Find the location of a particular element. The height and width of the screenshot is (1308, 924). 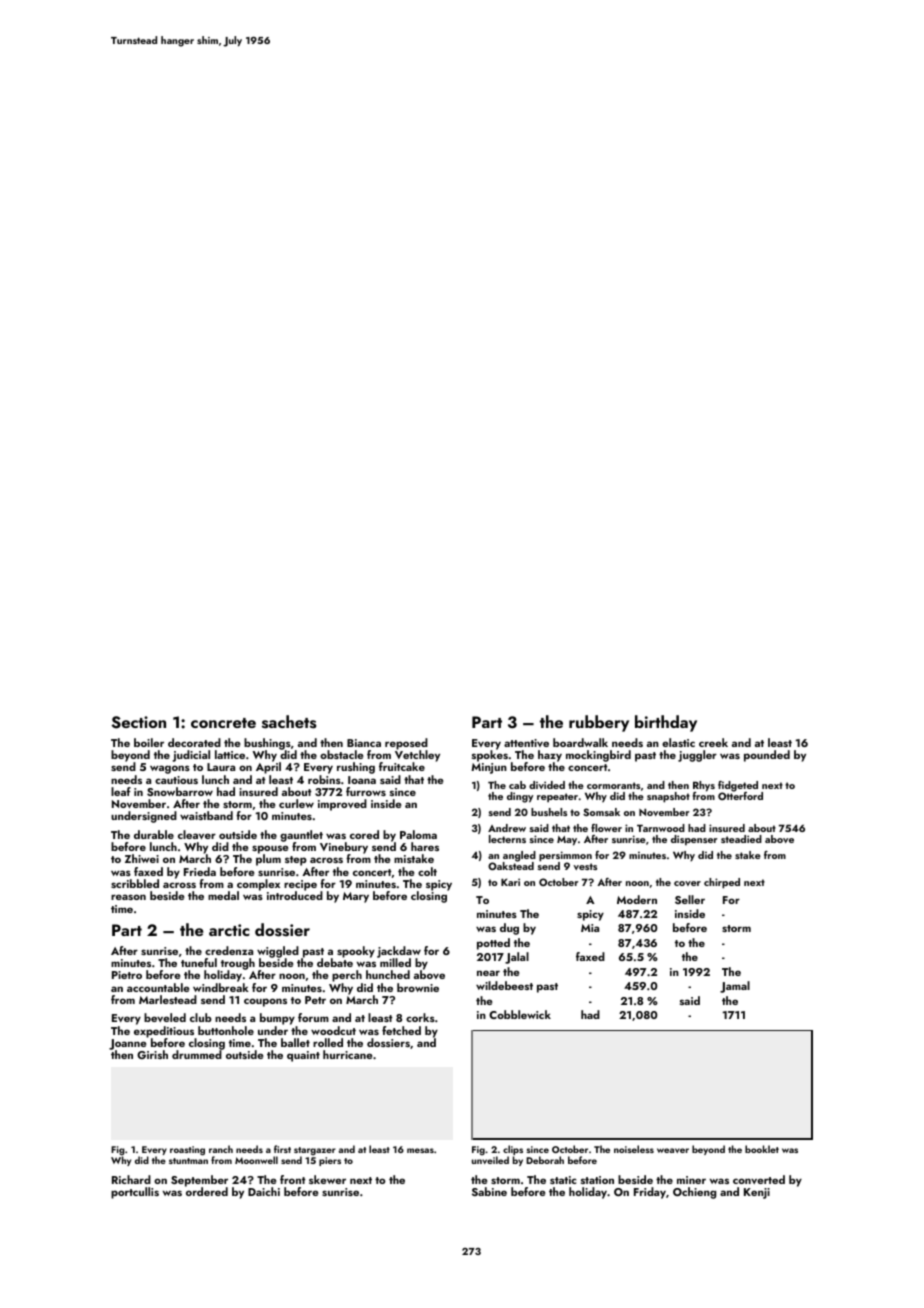

quaint is located at coordinates (303, 1056).
